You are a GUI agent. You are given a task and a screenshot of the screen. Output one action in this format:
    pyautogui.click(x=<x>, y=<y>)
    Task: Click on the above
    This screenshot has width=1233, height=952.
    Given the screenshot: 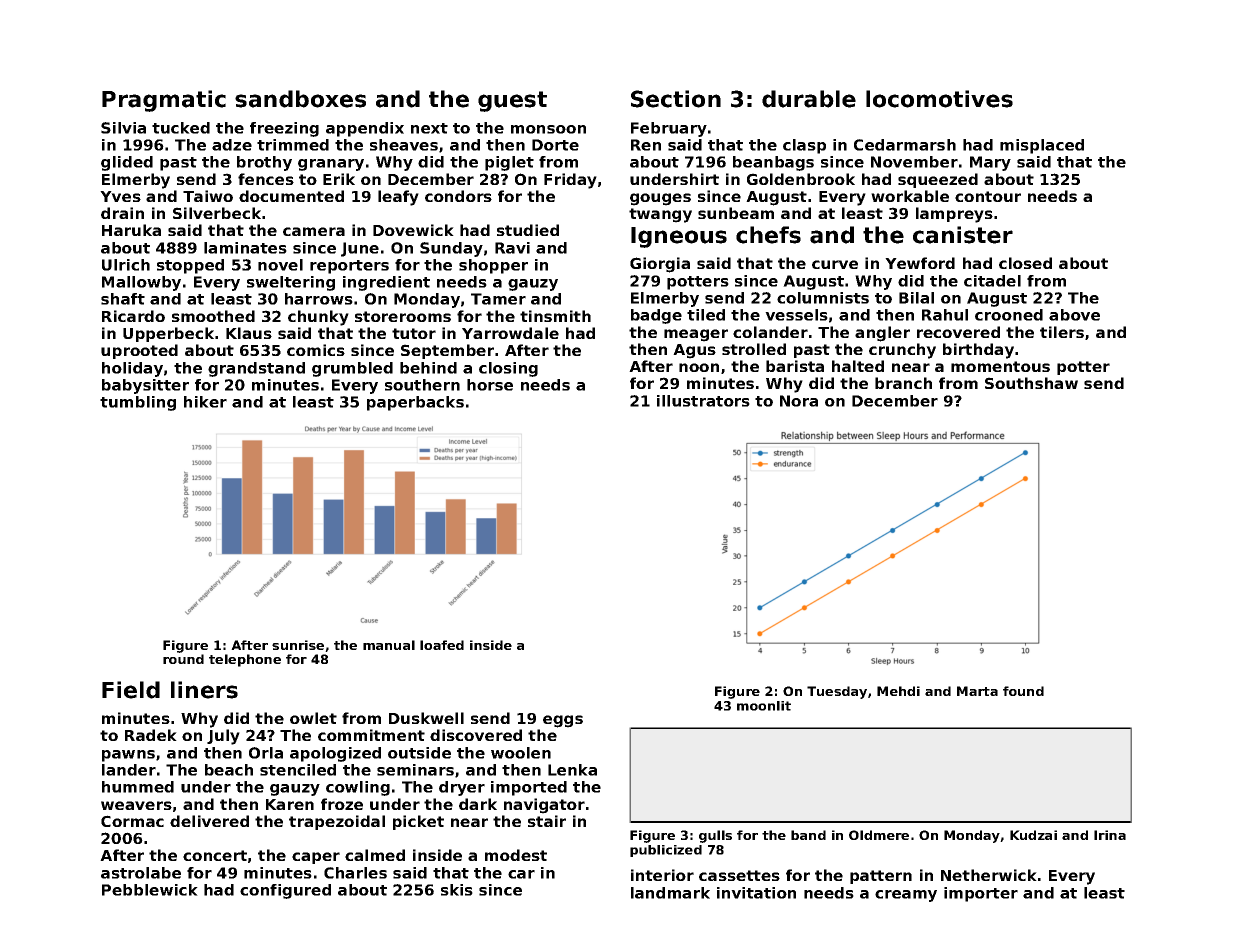 What is the action you would take?
    pyautogui.click(x=1074, y=315)
